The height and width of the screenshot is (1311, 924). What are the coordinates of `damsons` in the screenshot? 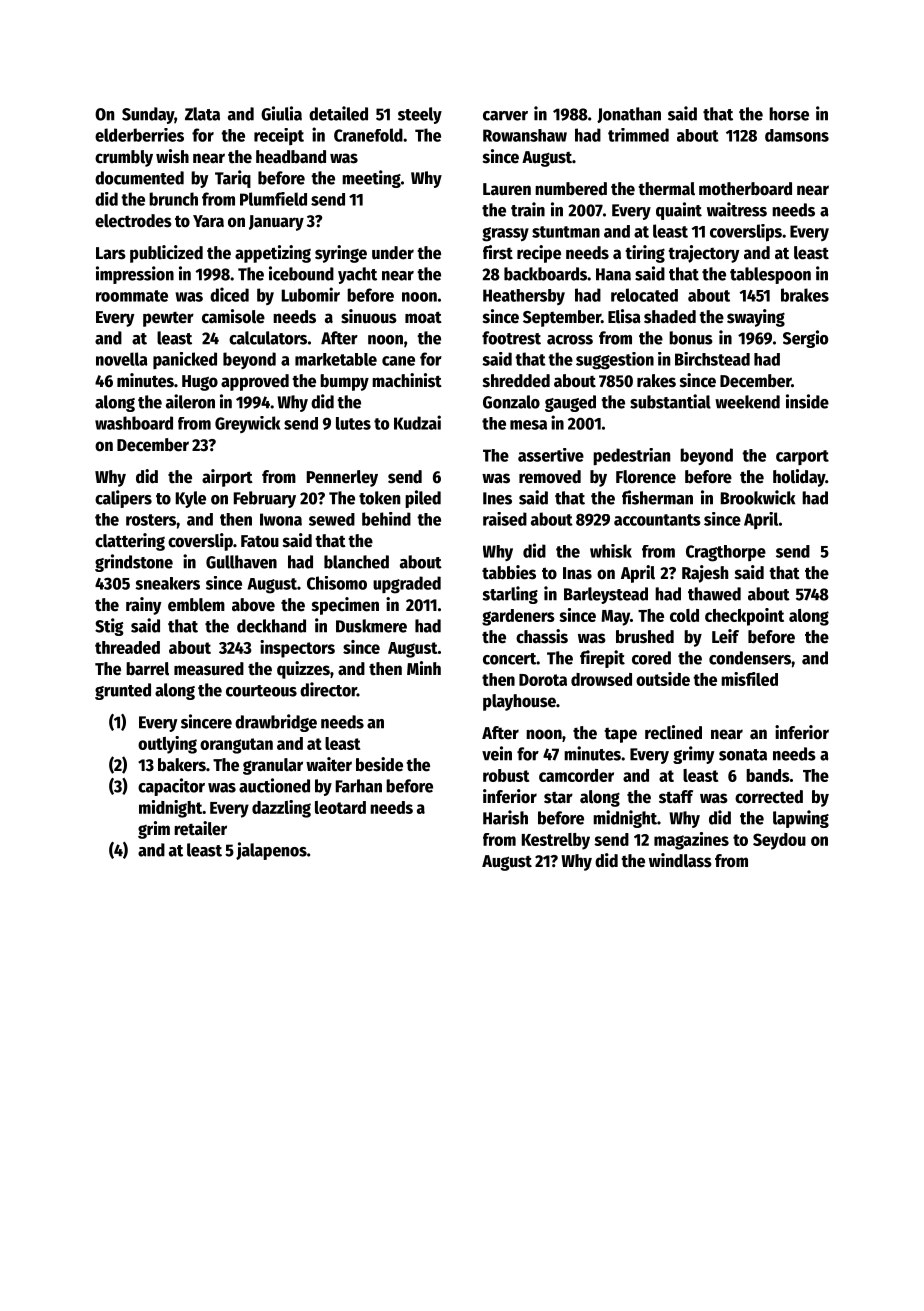 It's located at (797, 135).
